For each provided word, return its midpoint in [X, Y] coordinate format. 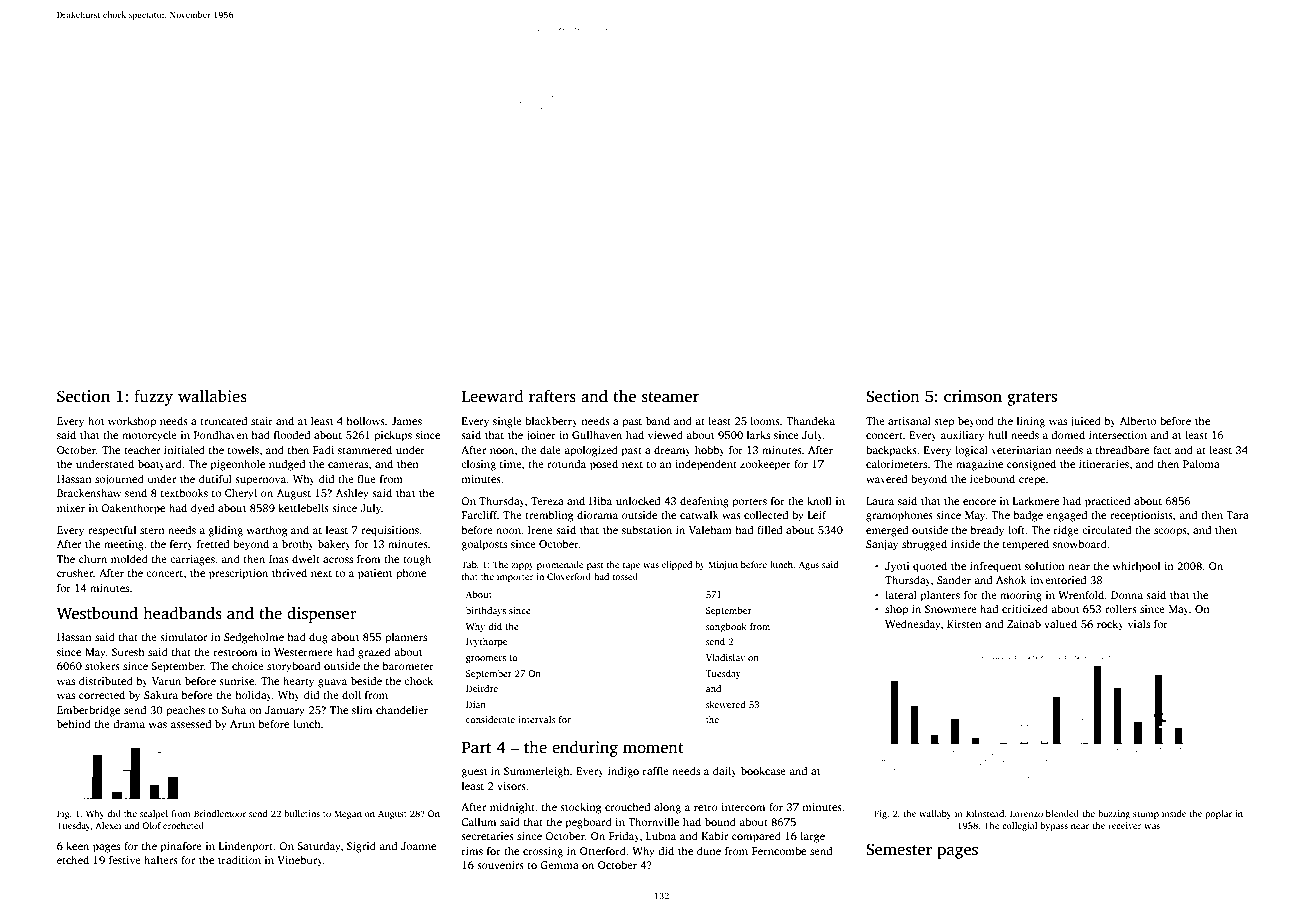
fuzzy [153, 397]
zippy [522, 565]
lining [1031, 422]
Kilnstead [985, 813]
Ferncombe [779, 850]
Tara [1237, 515]
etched [73, 859]
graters [1032, 399]
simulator [183, 636]
